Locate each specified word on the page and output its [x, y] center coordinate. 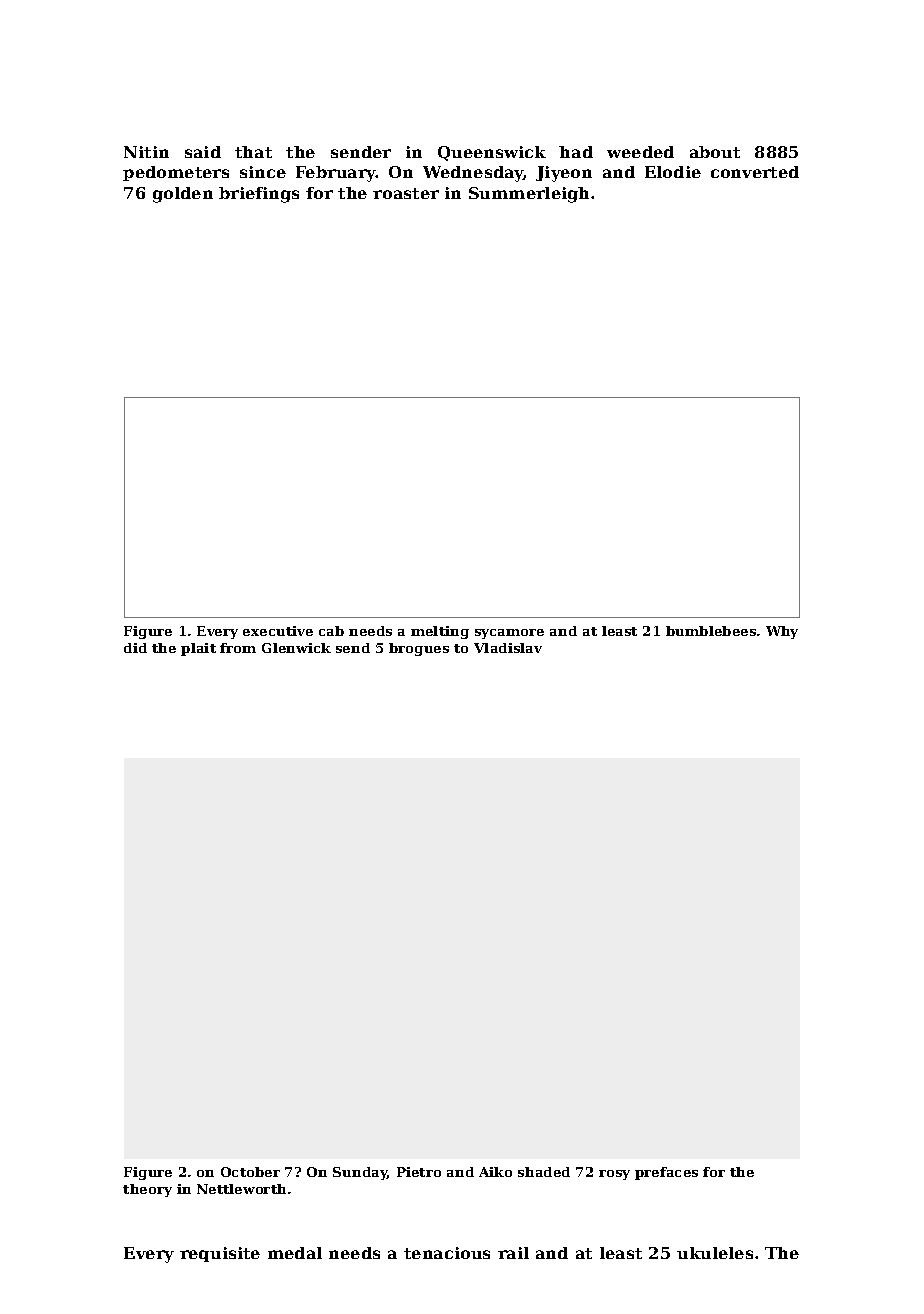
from [238, 648]
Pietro [419, 1172]
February [336, 174]
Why [782, 632]
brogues [419, 649]
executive [278, 631]
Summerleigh [529, 195]
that [253, 152]
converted [755, 172]
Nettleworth [241, 1189]
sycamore [509, 634]
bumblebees [711, 631]
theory [147, 1190]
